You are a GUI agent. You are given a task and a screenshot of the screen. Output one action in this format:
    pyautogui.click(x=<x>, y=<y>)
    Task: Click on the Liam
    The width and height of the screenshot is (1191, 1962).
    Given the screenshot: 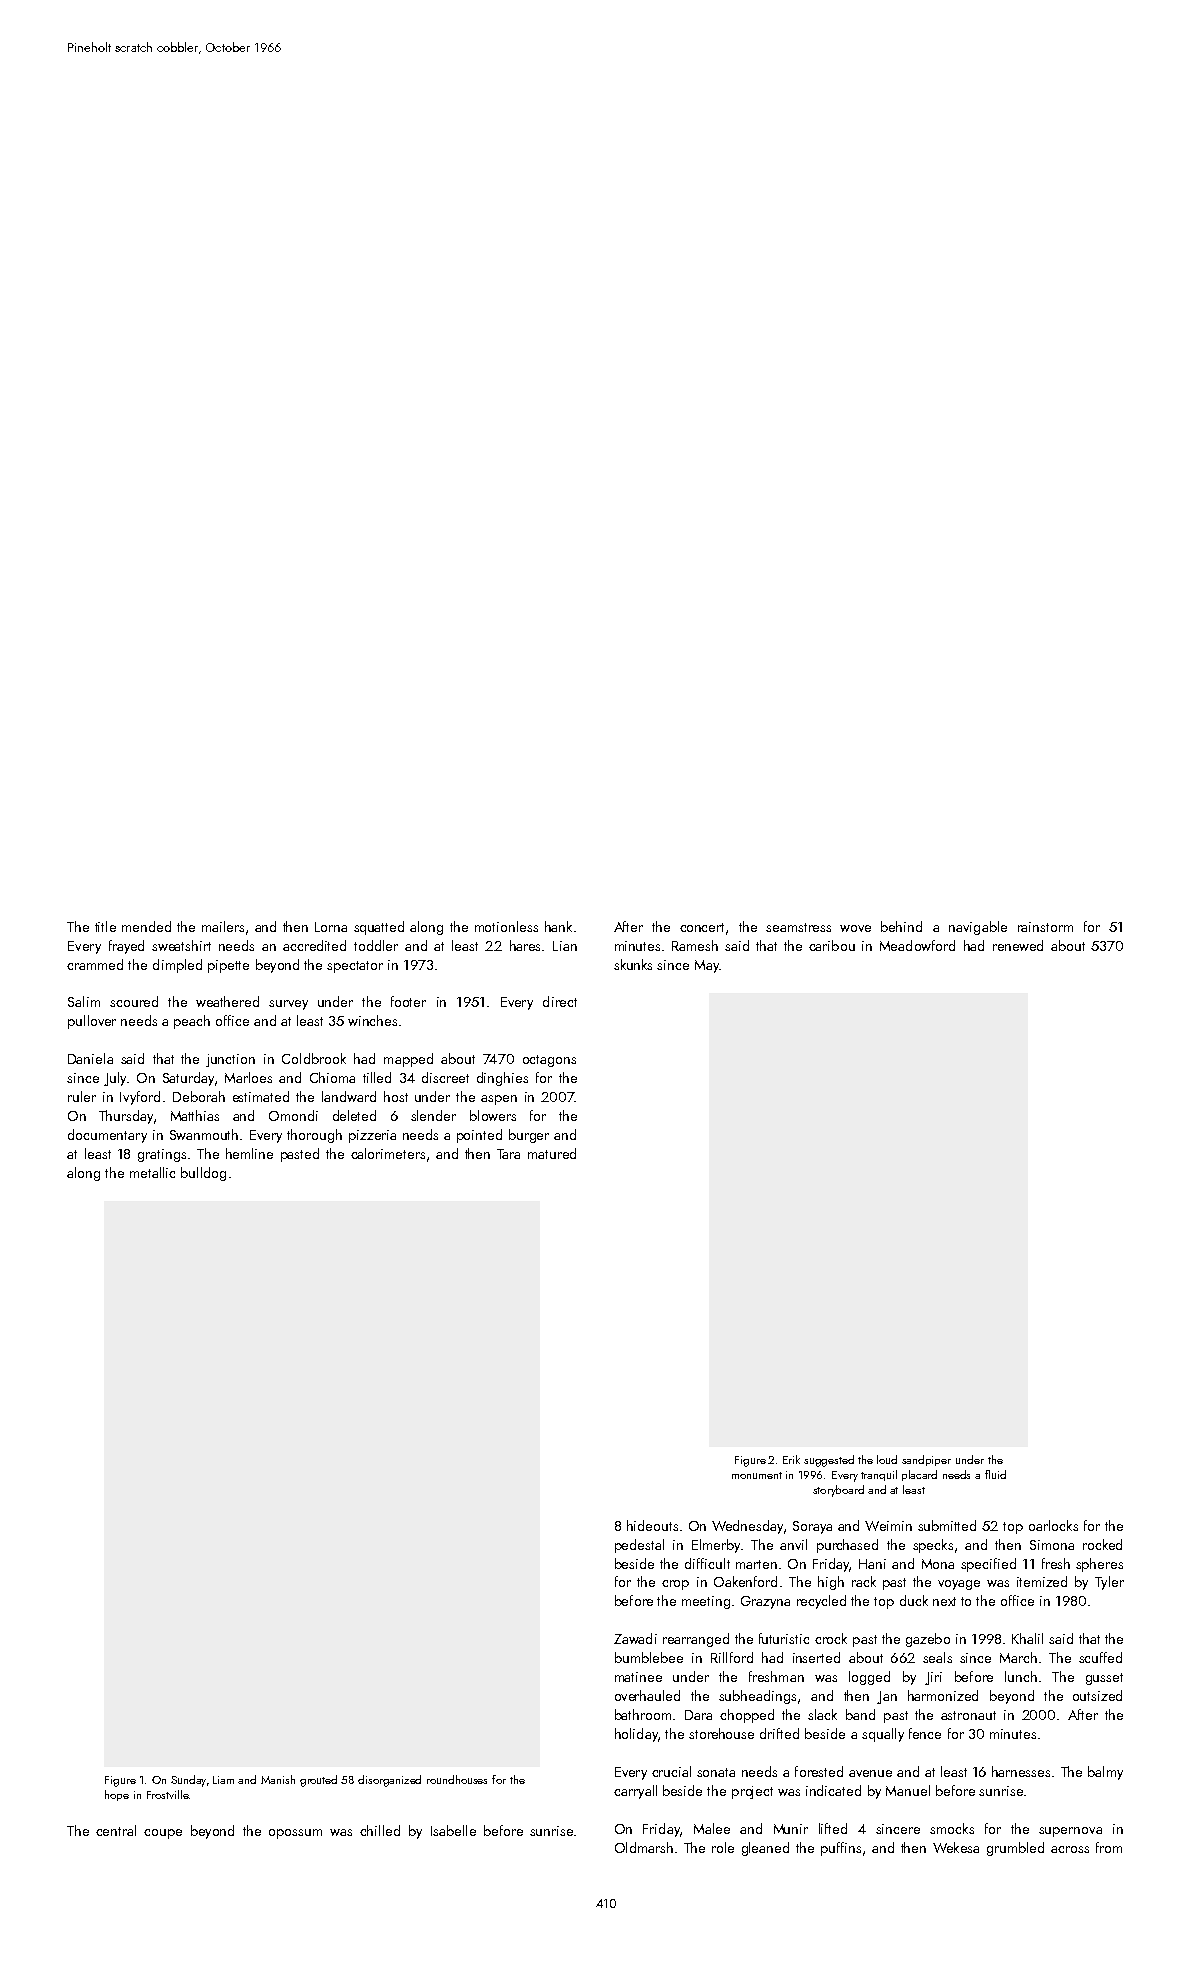 What is the action you would take?
    pyautogui.click(x=223, y=1780)
